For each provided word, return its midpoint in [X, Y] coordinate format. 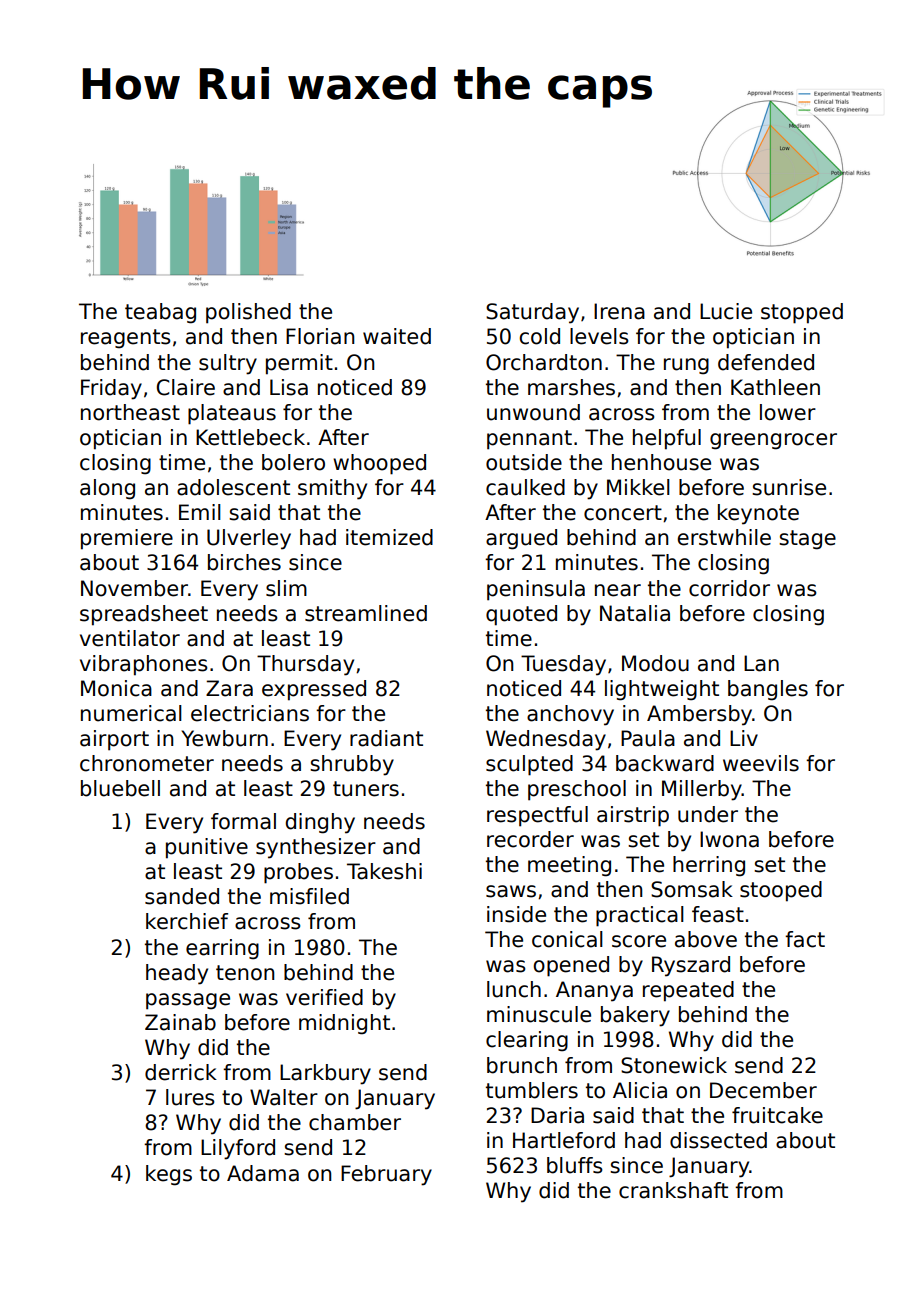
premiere [127, 539]
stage [807, 540]
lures [190, 1097]
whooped [379, 464]
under [708, 814]
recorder [530, 839]
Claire [186, 387]
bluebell [120, 788]
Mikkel [638, 487]
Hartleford [564, 1140]
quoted [521, 615]
